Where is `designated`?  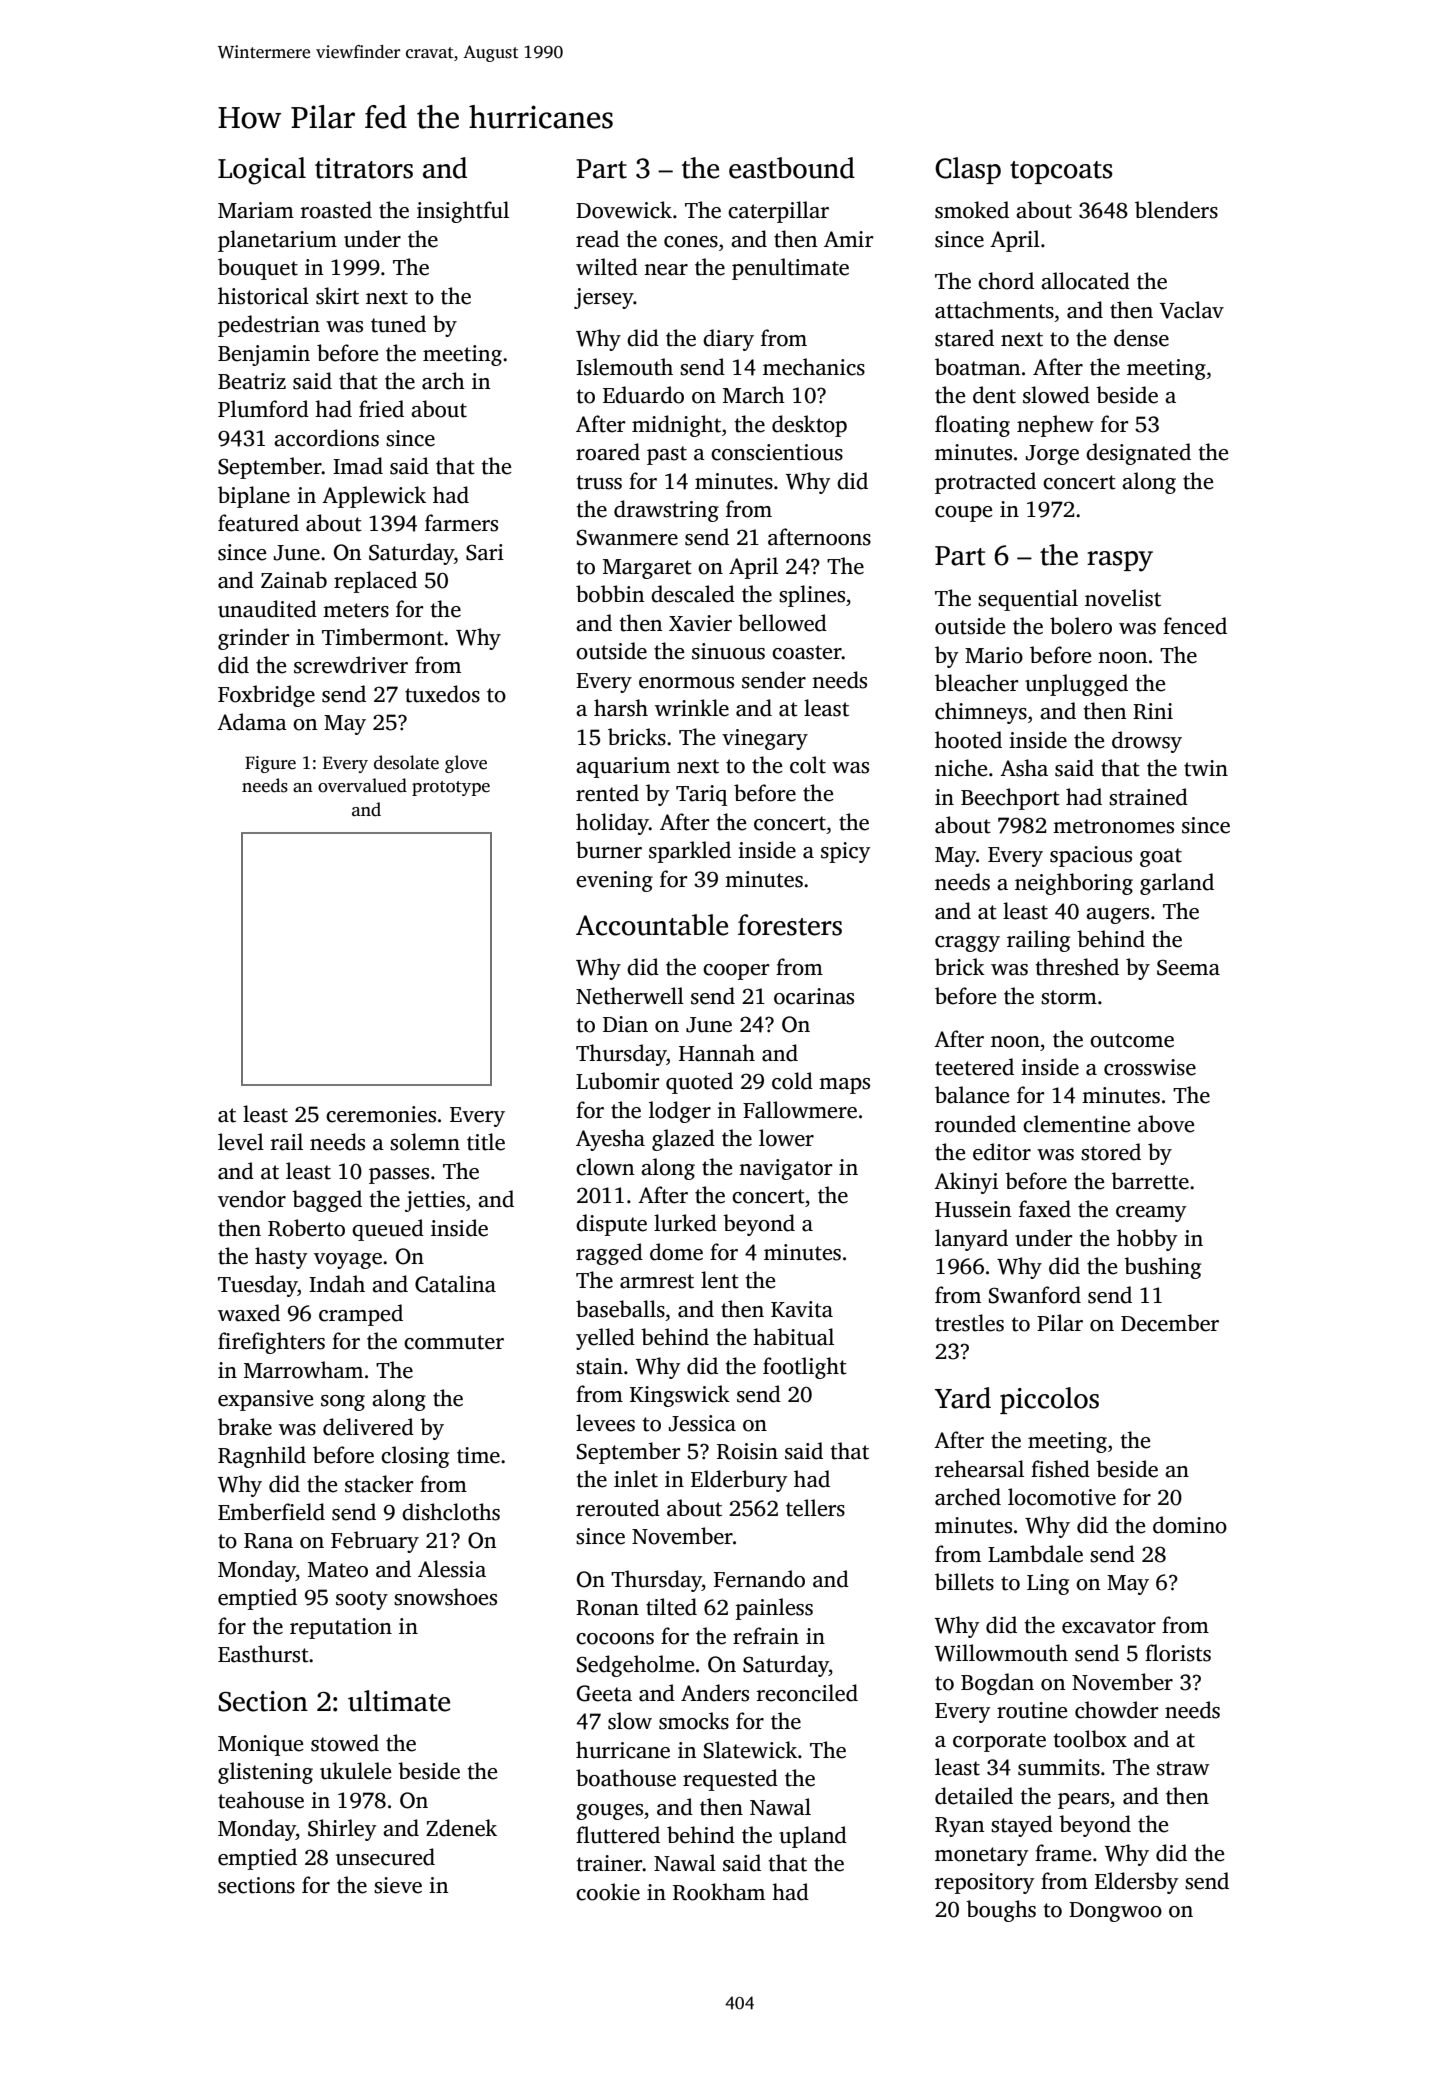
designated is located at coordinates (1138, 454).
